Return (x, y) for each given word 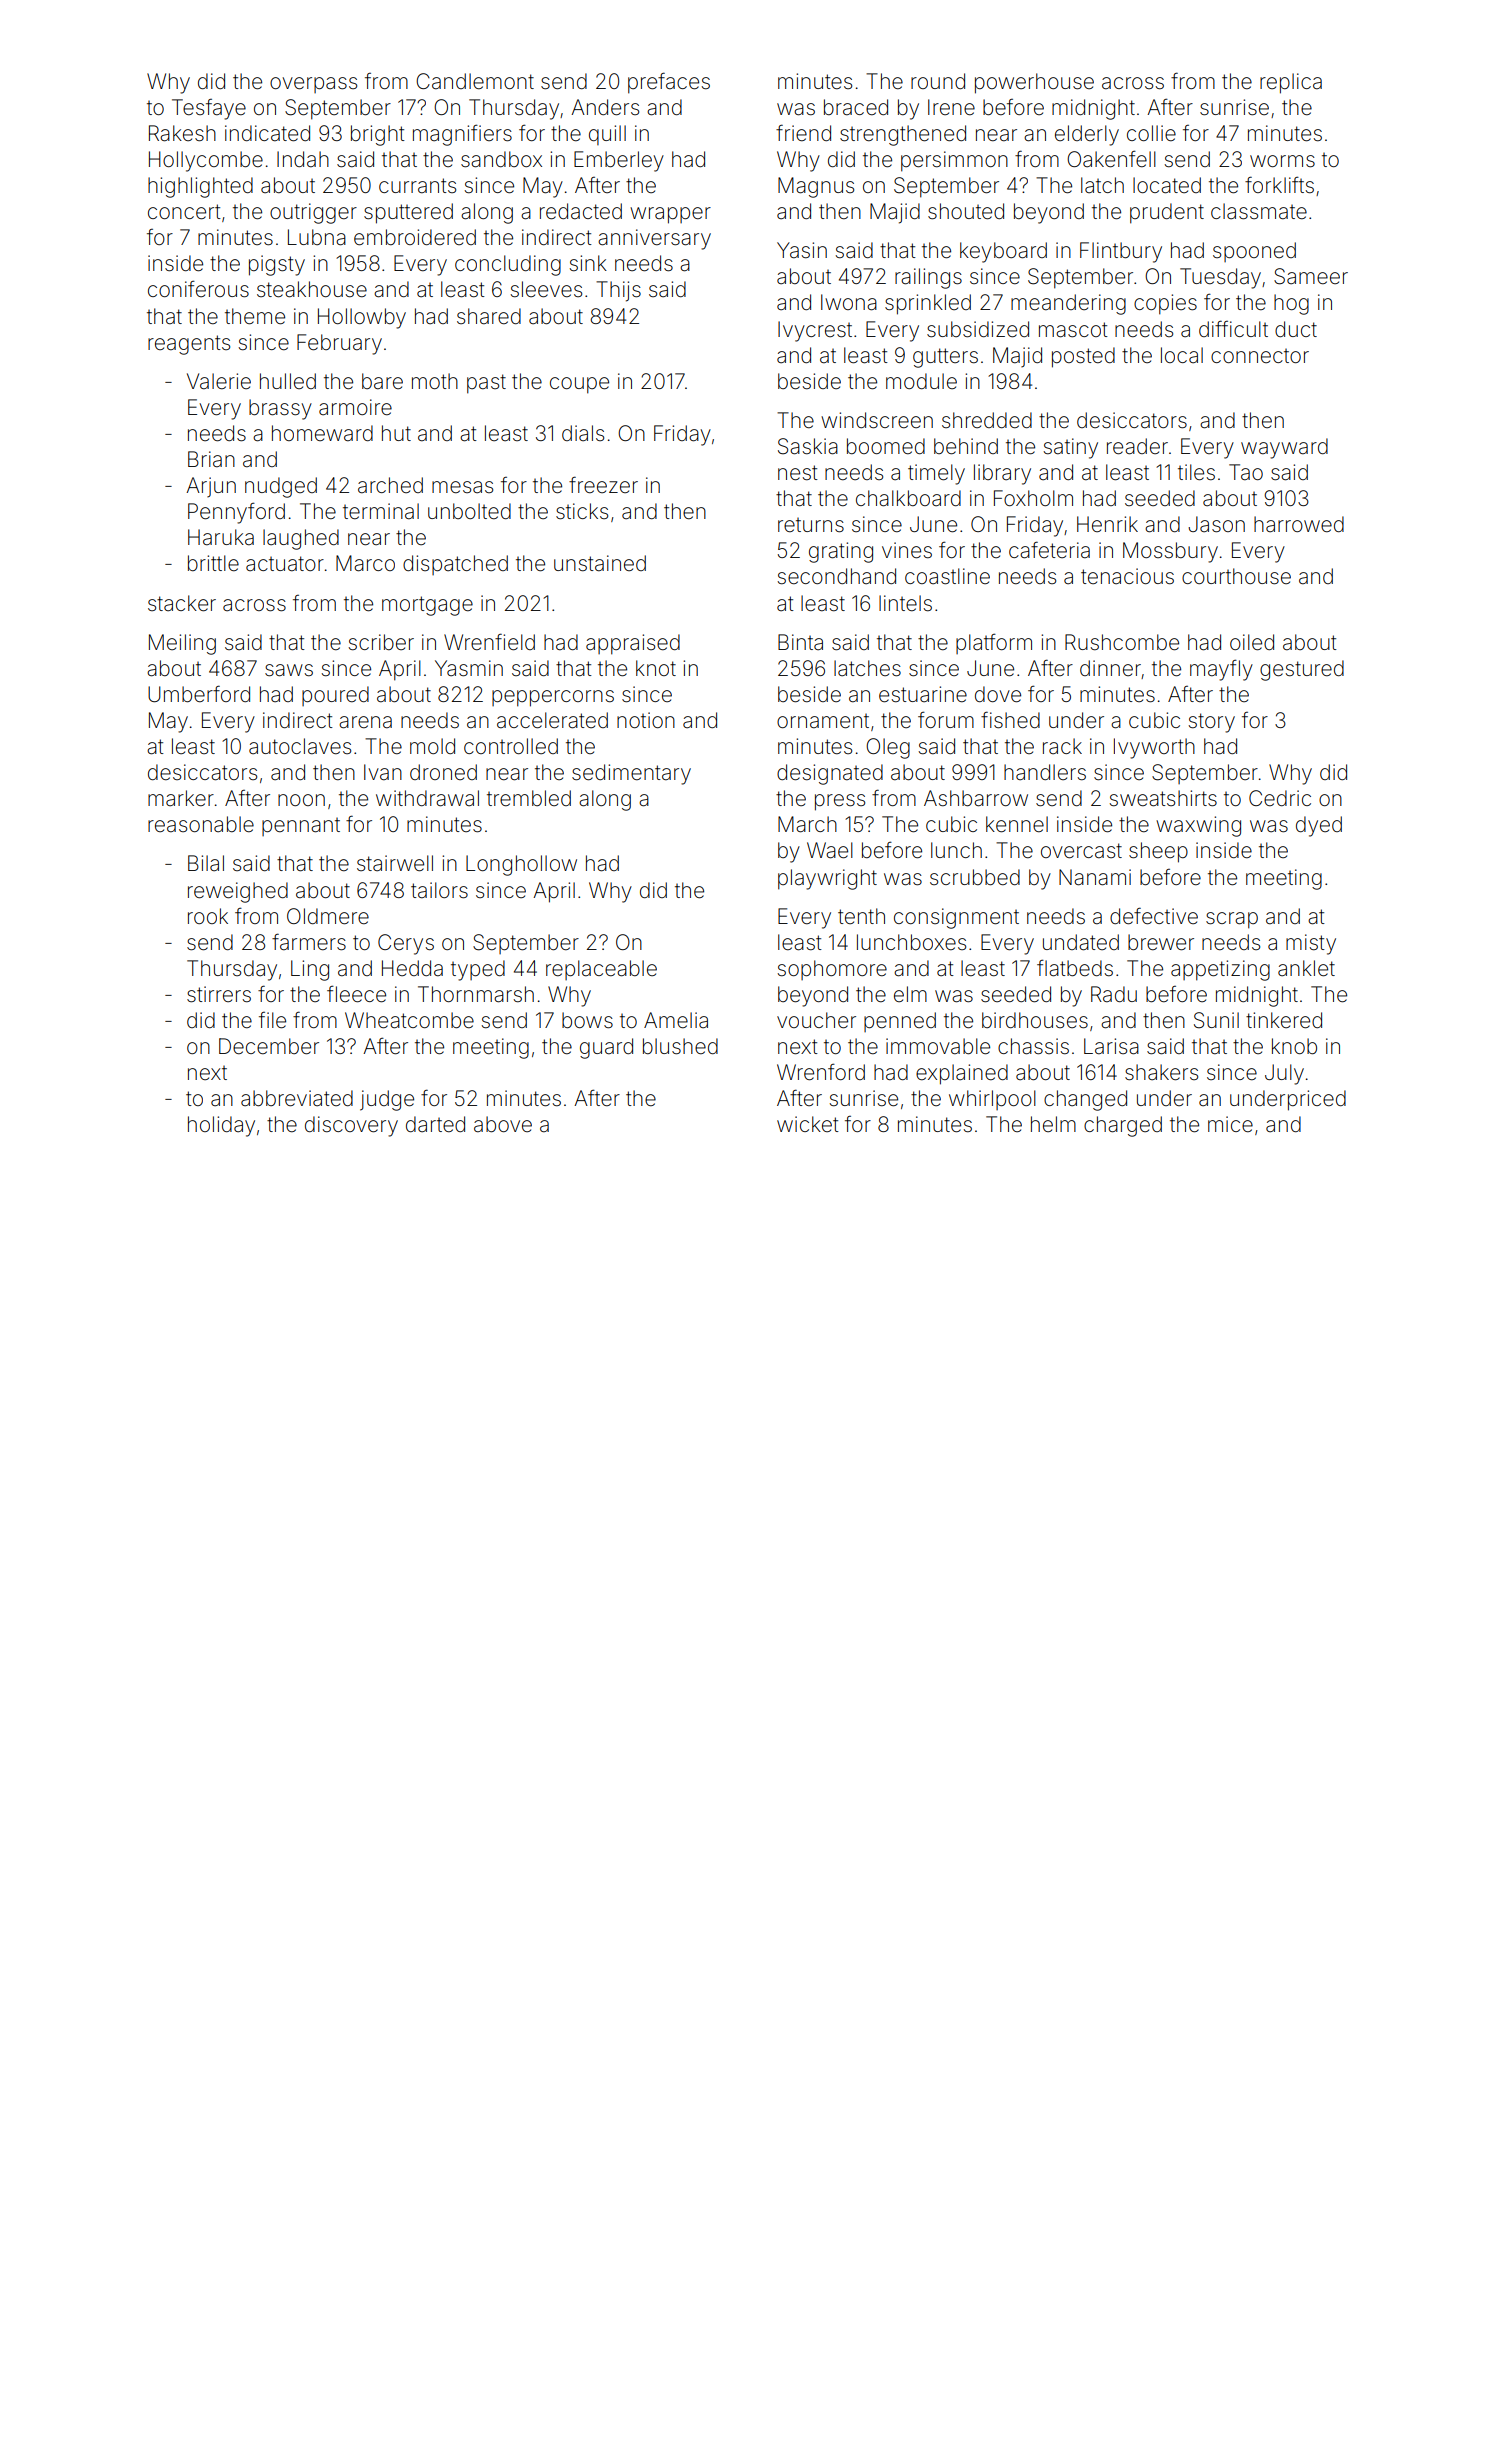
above (503, 1124)
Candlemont (475, 81)
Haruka (221, 537)
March (807, 824)
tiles (1196, 472)
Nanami (1095, 877)
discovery (351, 1126)
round (938, 81)
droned (443, 772)
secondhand (837, 576)
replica (1291, 83)
